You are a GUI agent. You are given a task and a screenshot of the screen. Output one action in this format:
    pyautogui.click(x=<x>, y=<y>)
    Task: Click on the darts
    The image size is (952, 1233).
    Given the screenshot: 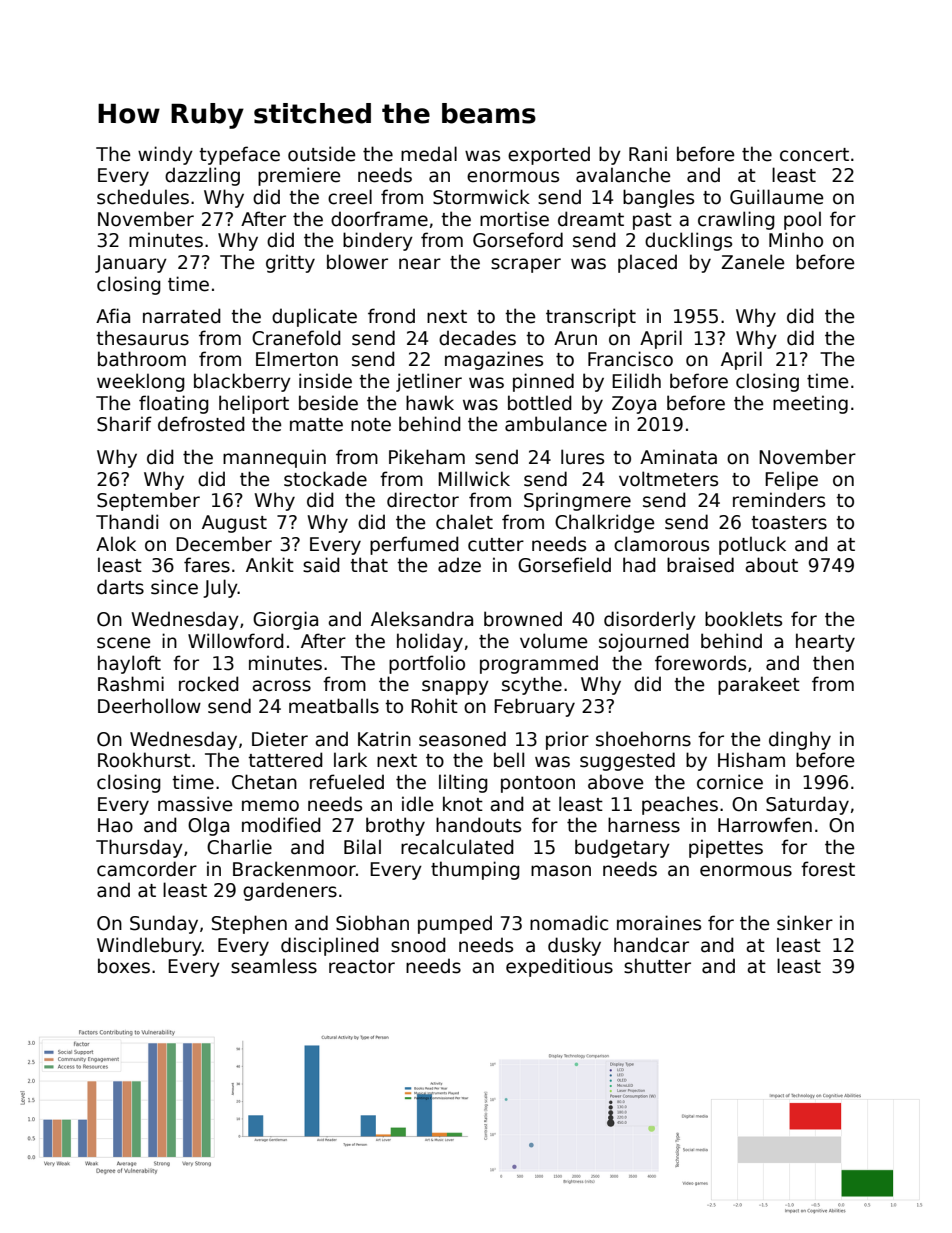 What is the action you would take?
    pyautogui.click(x=120, y=587)
